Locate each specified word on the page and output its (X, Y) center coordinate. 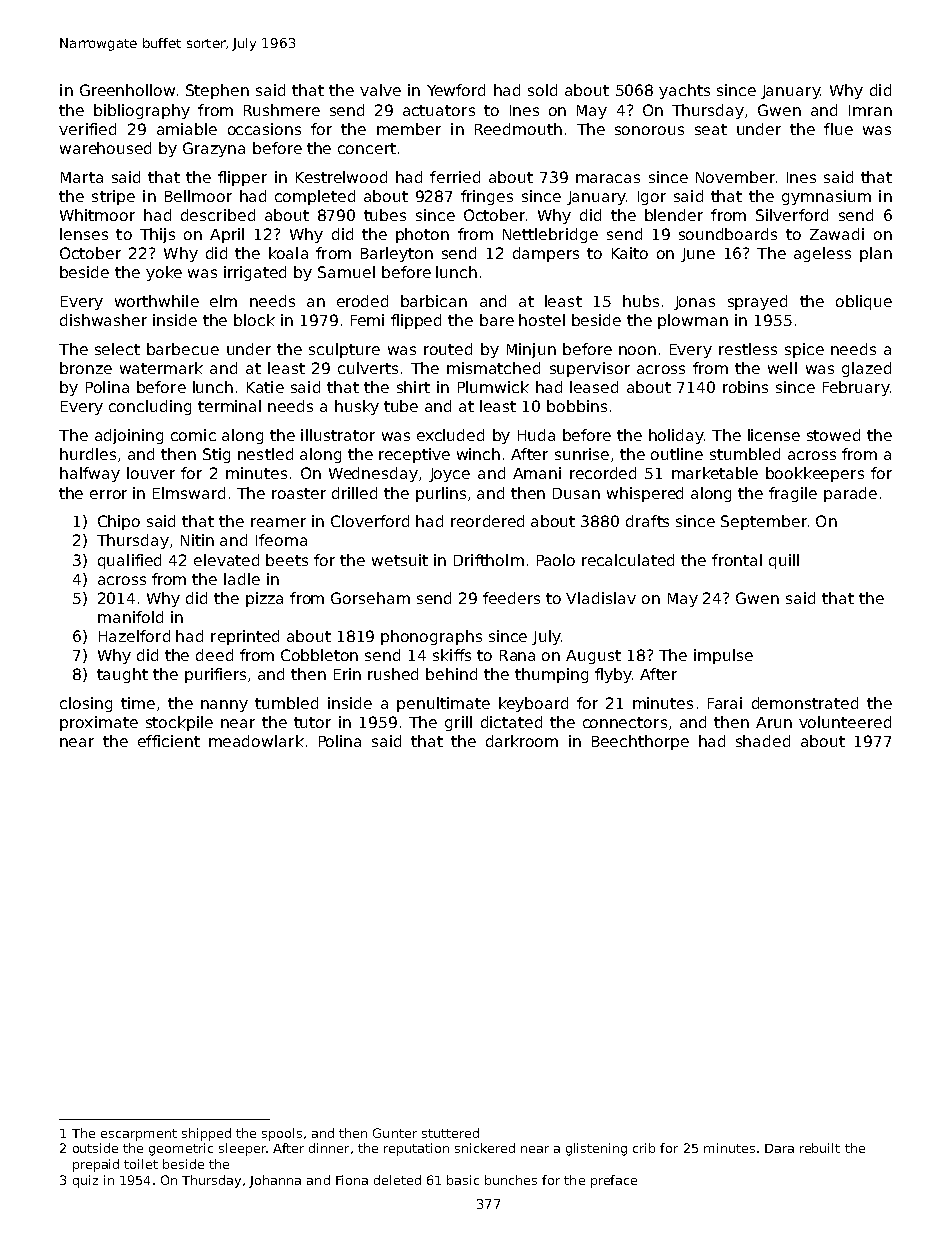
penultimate (443, 704)
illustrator (338, 435)
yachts (684, 91)
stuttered (450, 1133)
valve (380, 90)
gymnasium (826, 197)
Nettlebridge (550, 235)
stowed (833, 435)
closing (86, 704)
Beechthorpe (640, 742)
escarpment (139, 1135)
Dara (779, 1148)
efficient (169, 741)
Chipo (119, 522)
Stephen (217, 91)
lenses (84, 234)
